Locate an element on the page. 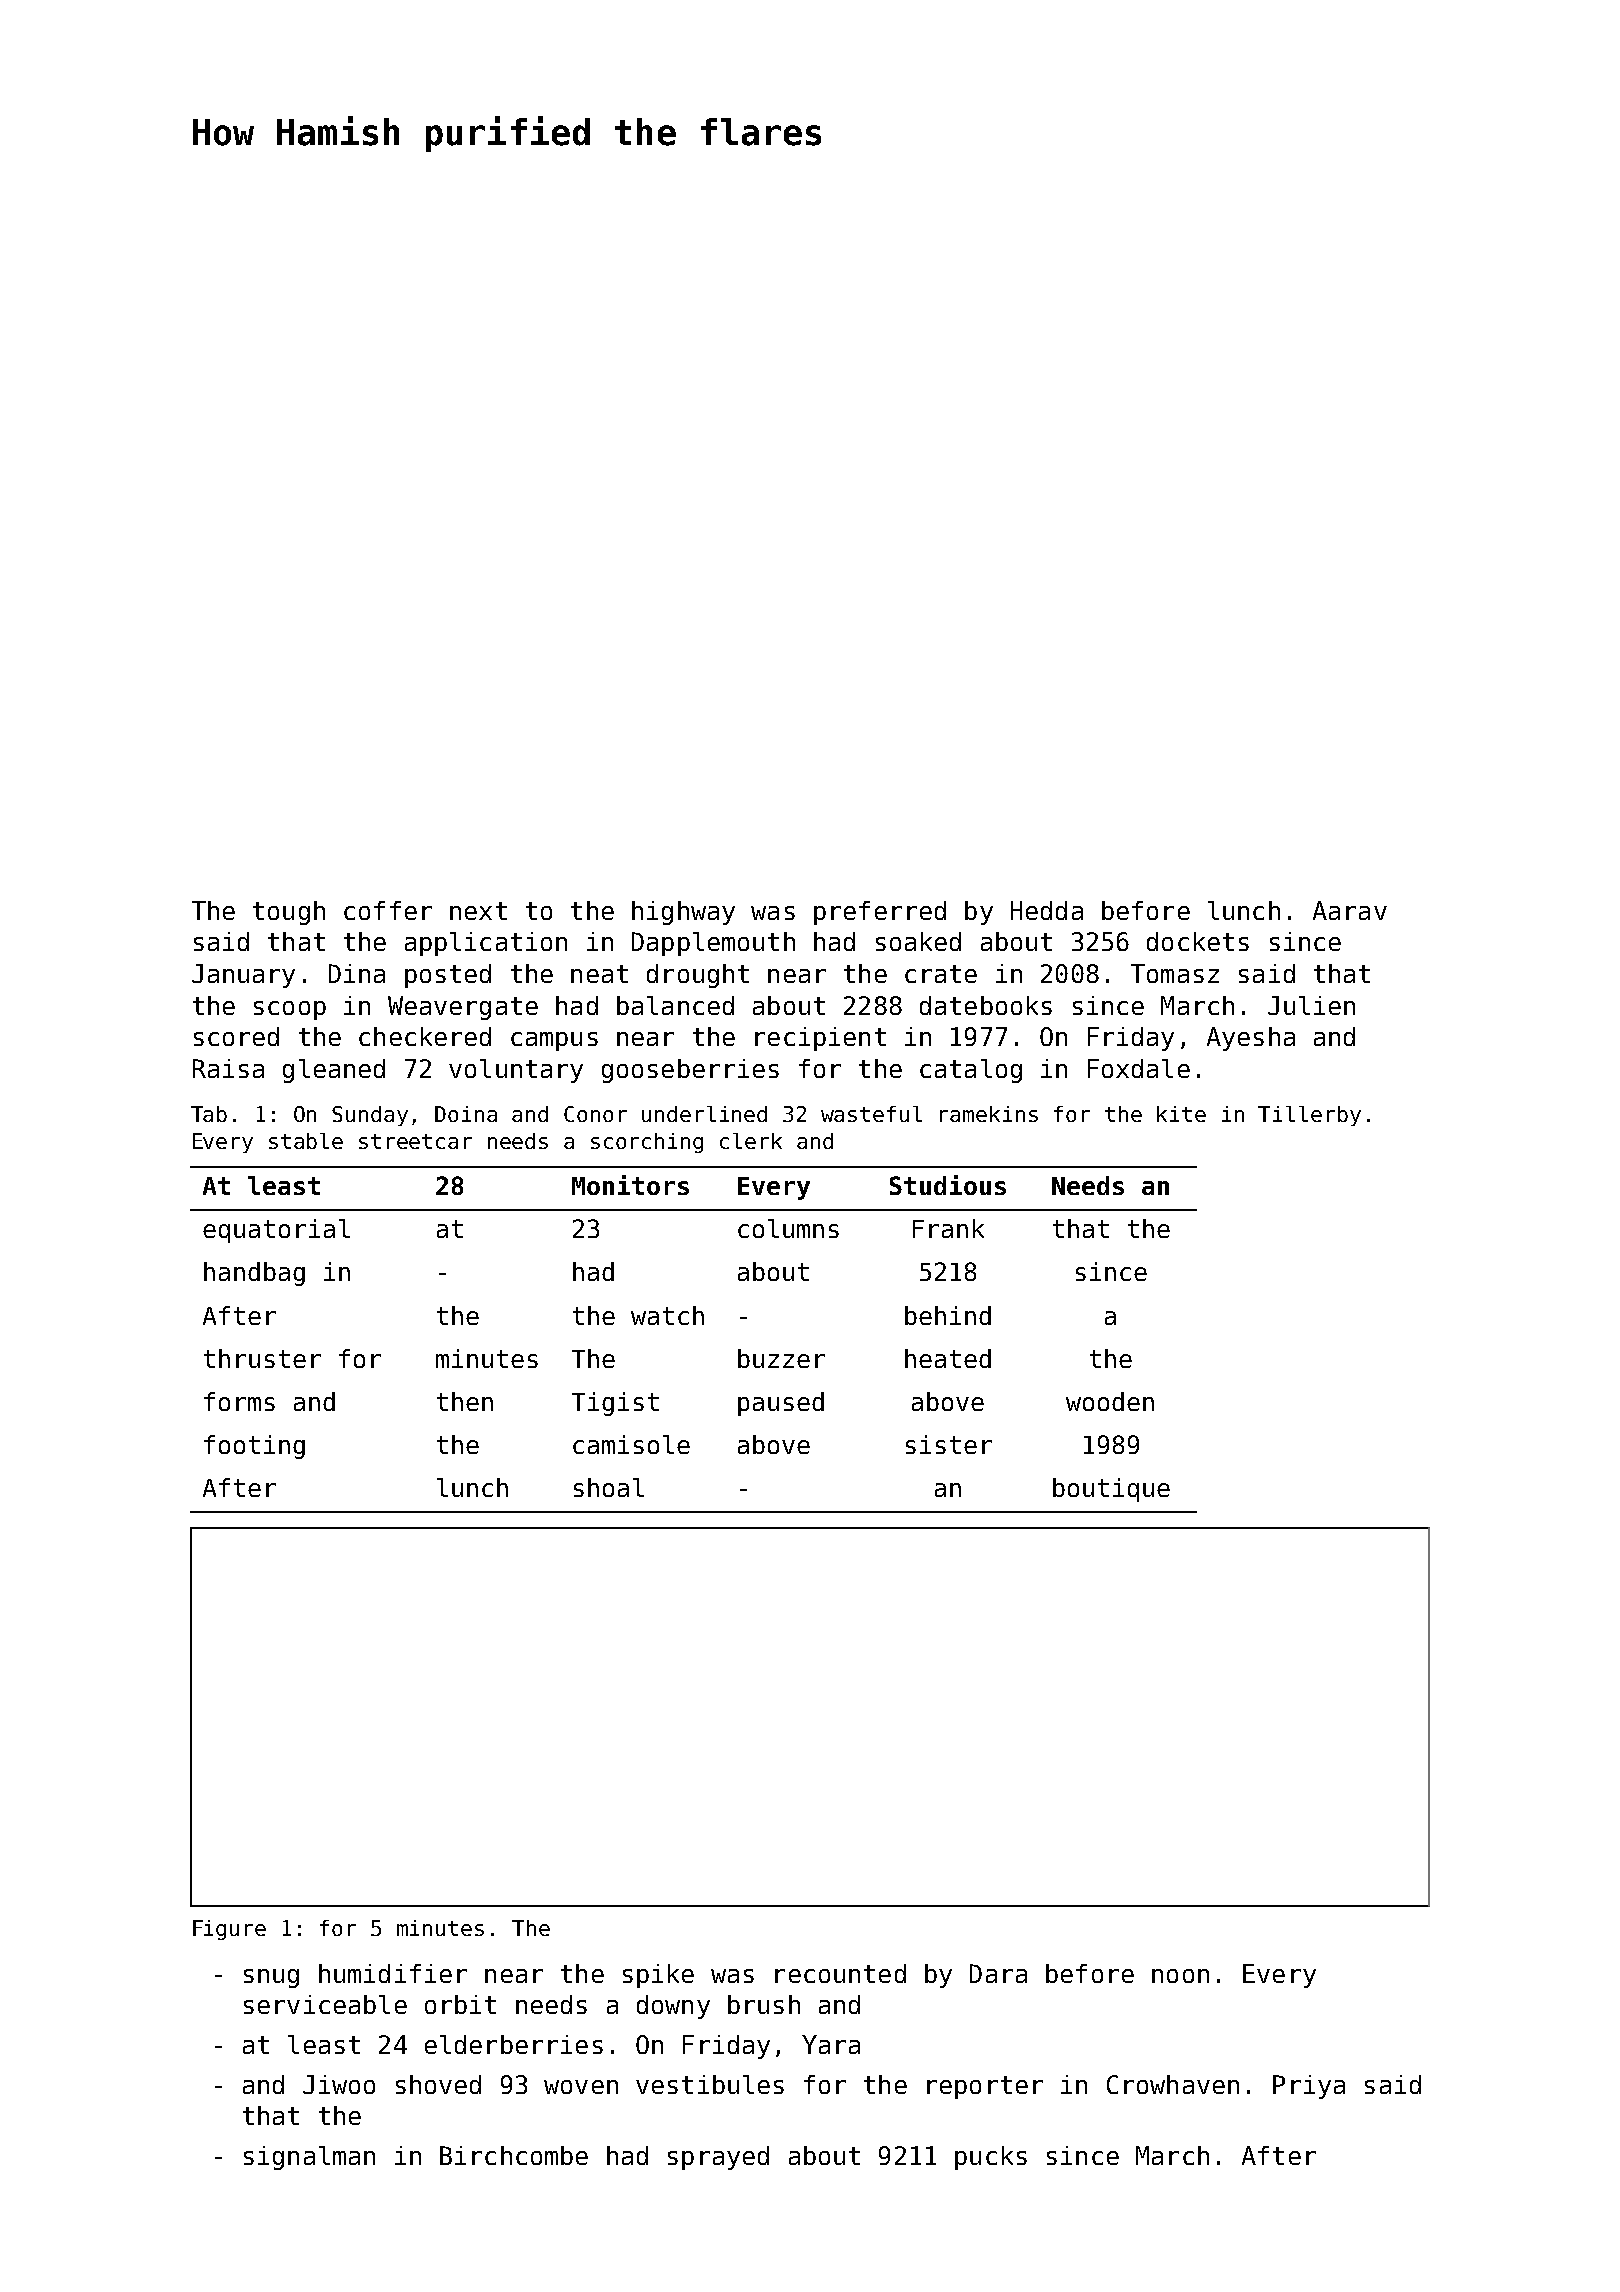  humidifier is located at coordinates (393, 1973).
